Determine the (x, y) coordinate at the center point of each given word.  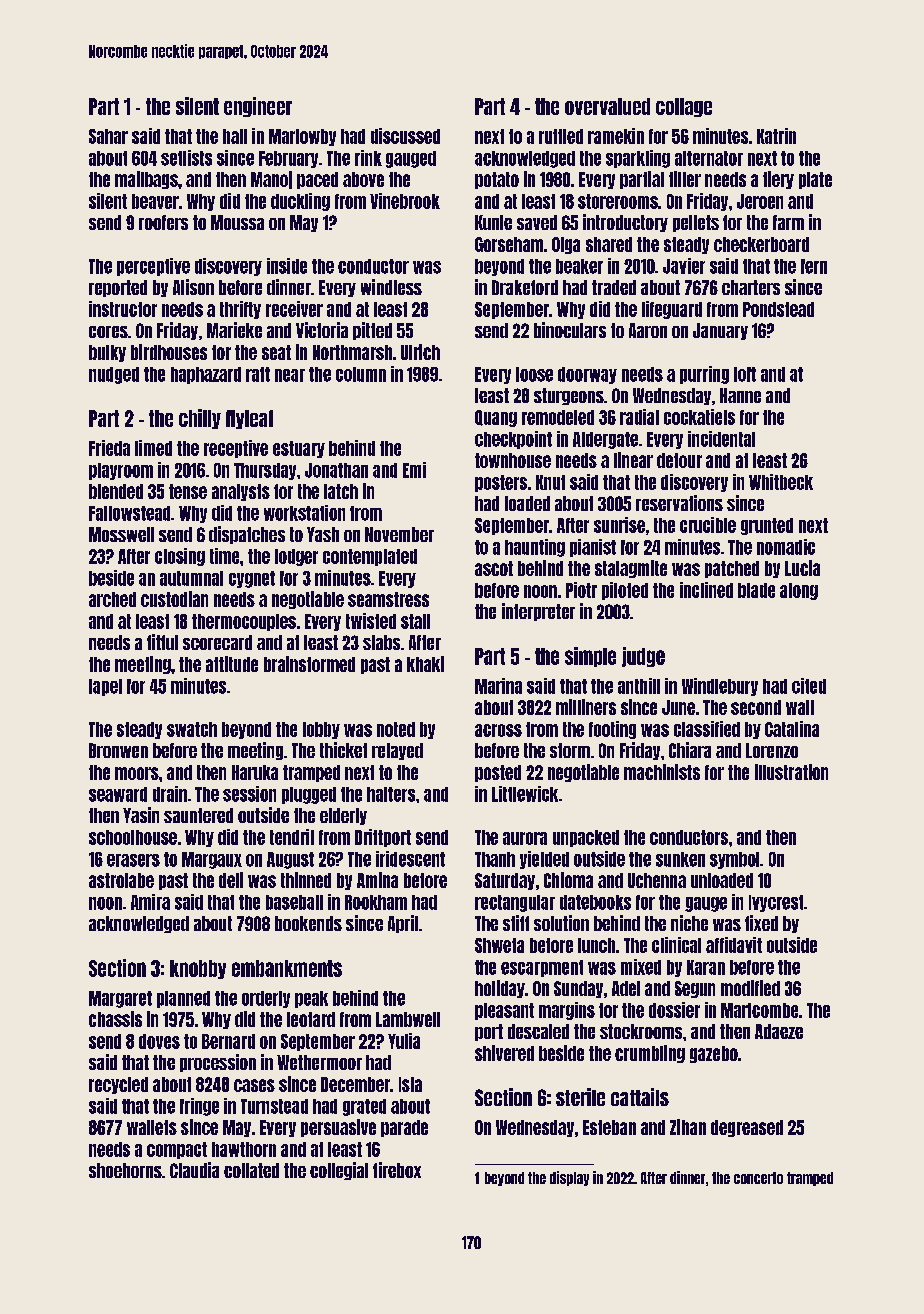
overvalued (607, 106)
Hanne (740, 395)
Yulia (404, 1041)
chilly (200, 419)
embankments (287, 968)
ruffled (561, 136)
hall (235, 136)
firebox (397, 1170)
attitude (232, 664)
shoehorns (125, 1170)
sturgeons (569, 396)
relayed (397, 751)
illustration (791, 772)
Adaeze (779, 1031)
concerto (758, 1178)
